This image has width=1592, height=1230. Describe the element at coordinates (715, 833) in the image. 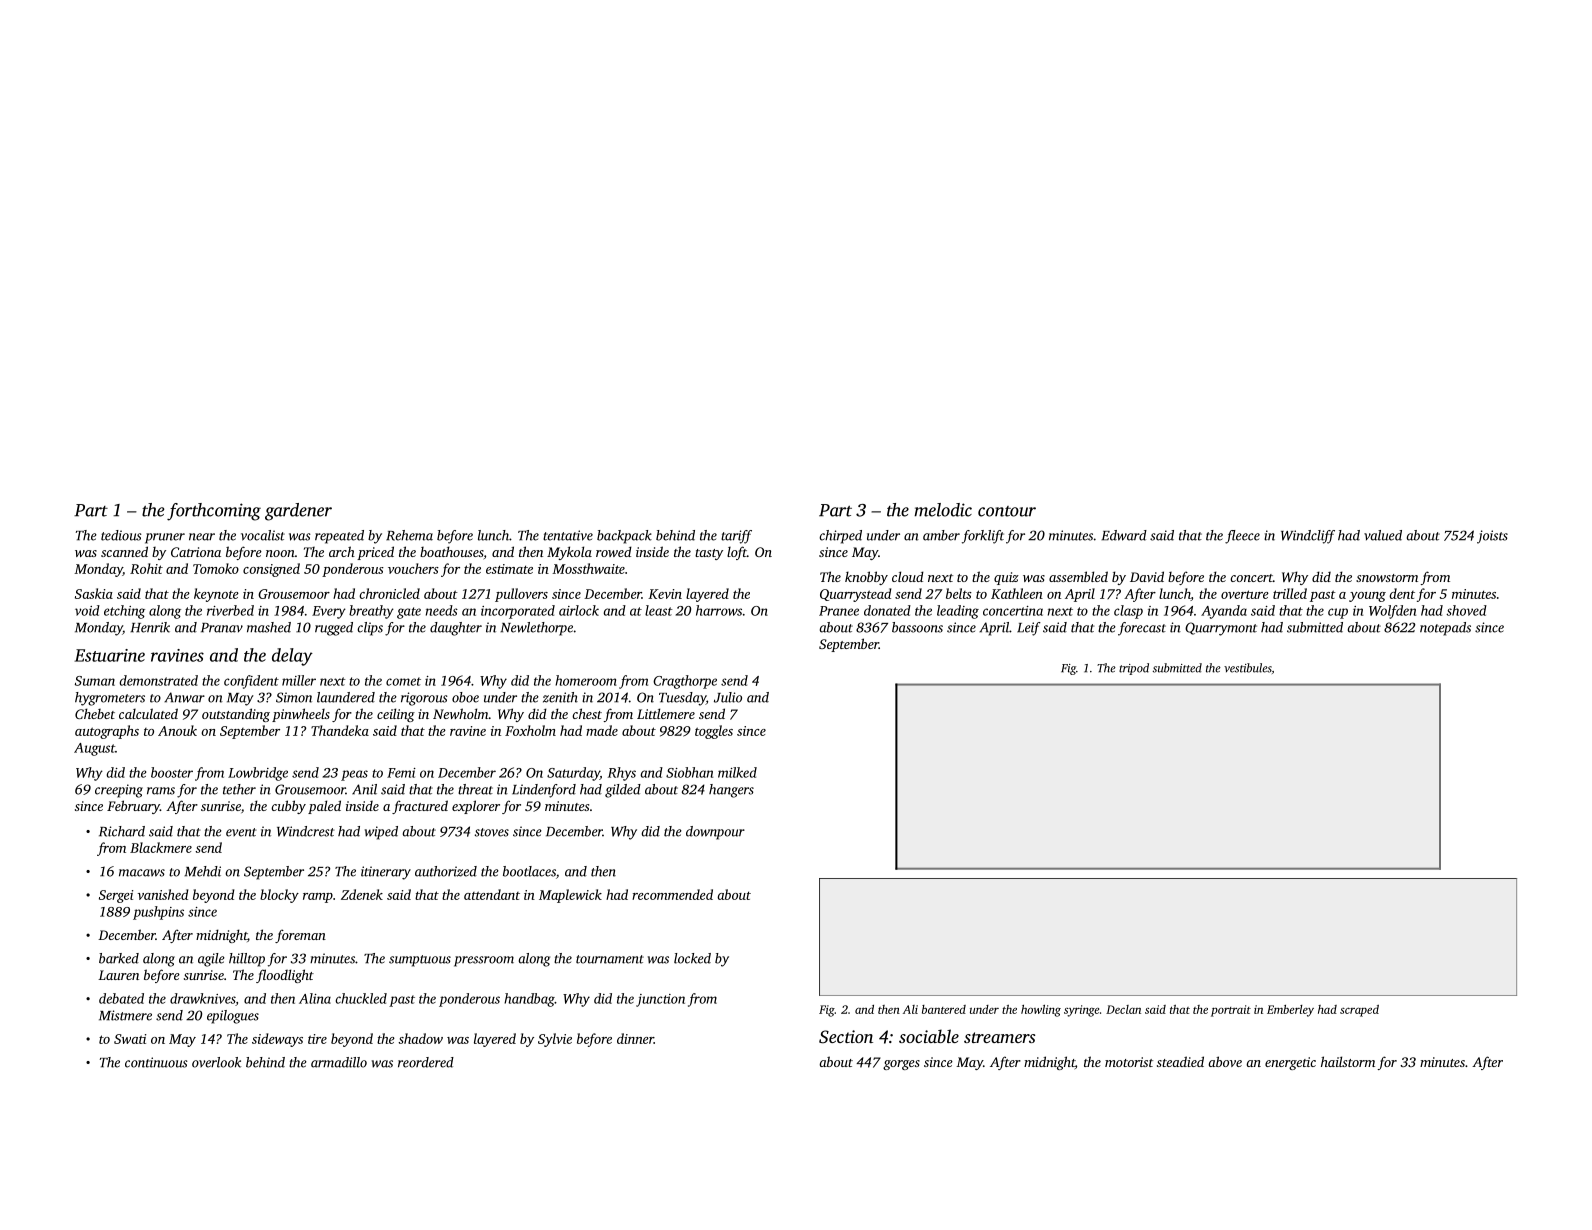

I see `downpour` at that location.
